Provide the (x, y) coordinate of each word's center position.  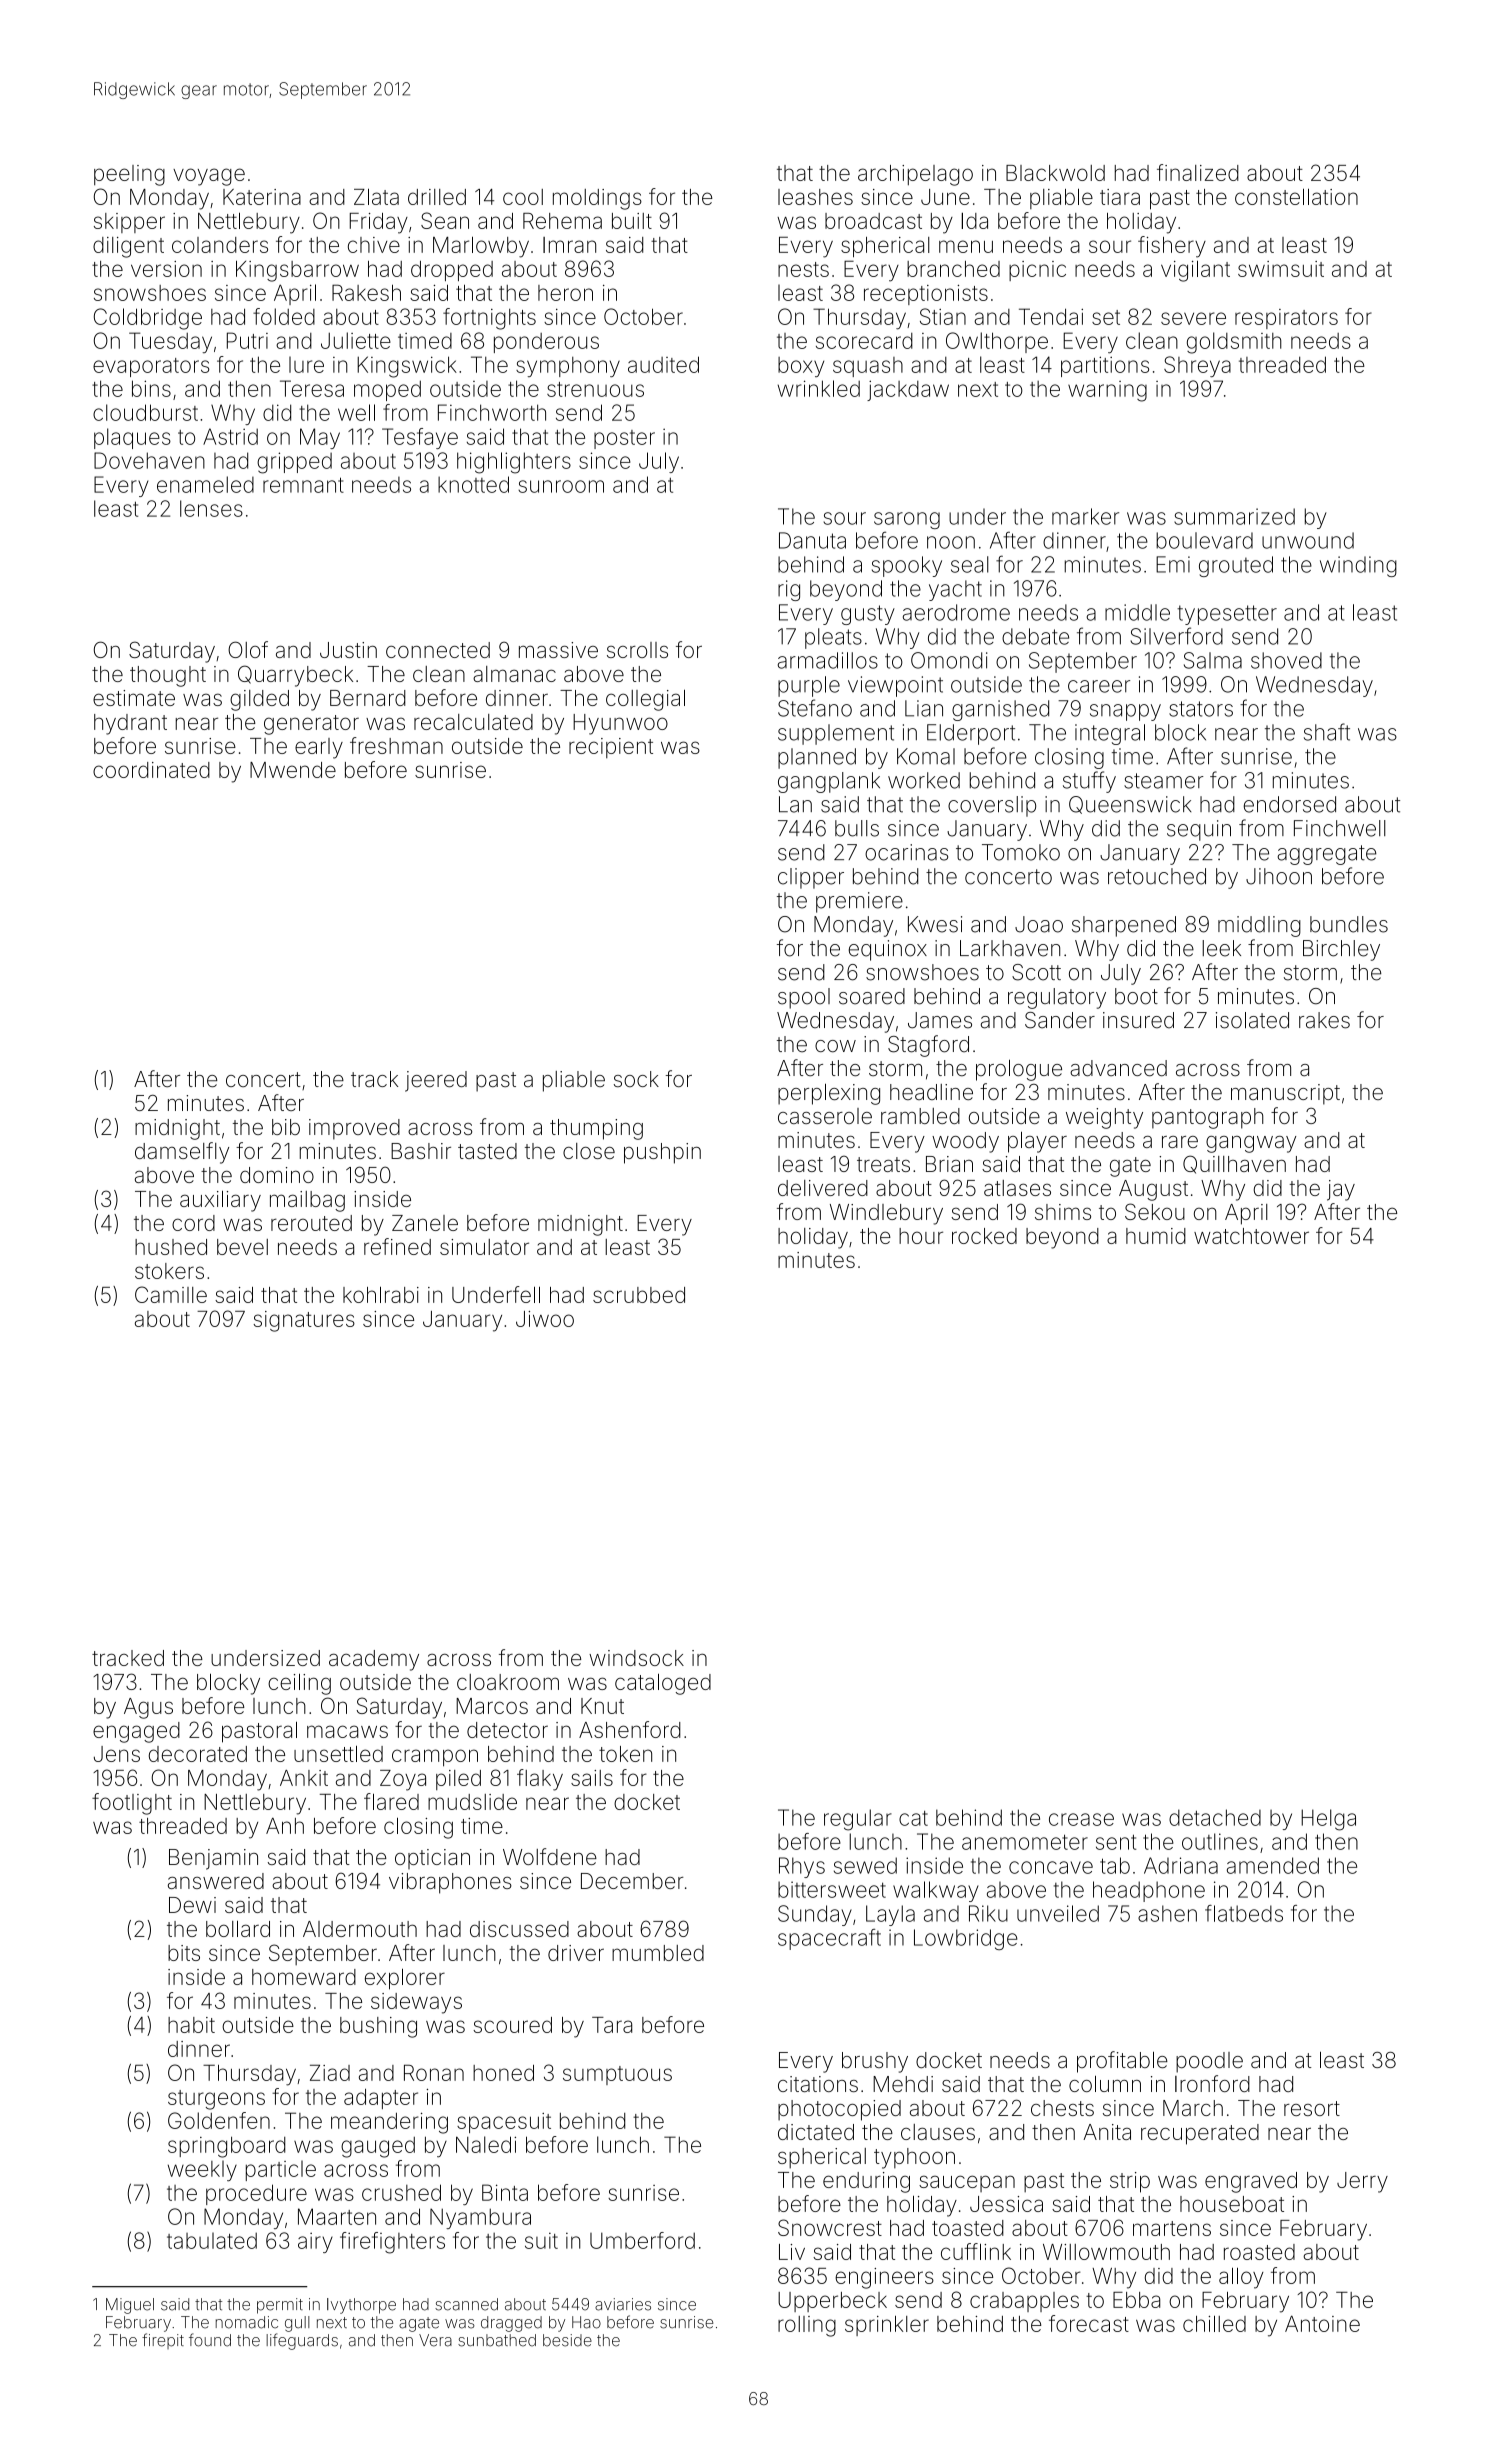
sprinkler (887, 2326)
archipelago (915, 175)
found (210, 2340)
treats (883, 1164)
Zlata (376, 196)
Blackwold (1055, 173)
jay (1341, 1190)
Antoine (1322, 2324)
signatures (304, 1321)
